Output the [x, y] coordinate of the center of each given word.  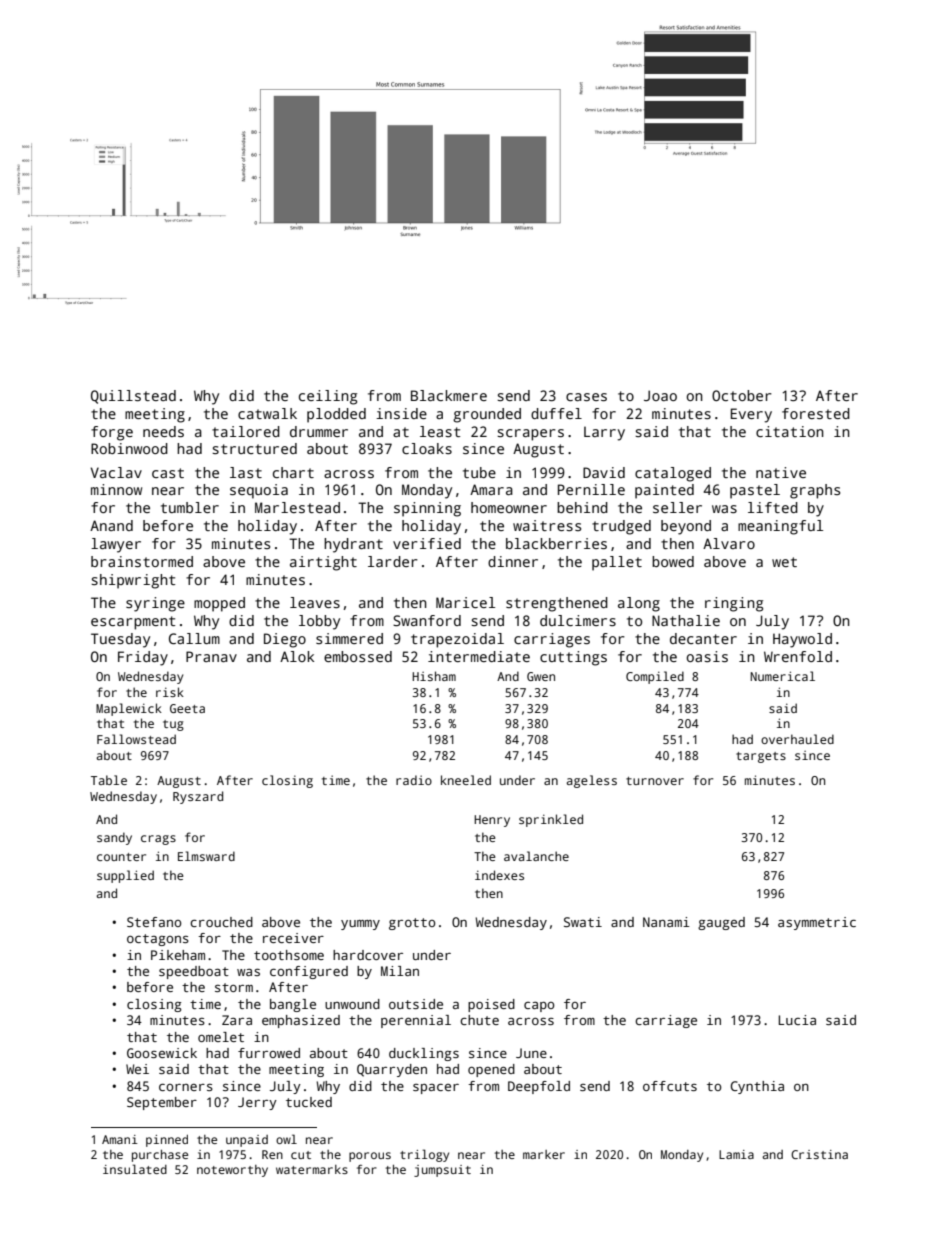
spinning [427, 509]
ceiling [328, 397]
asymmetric [817, 923]
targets [761, 757]
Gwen [541, 676]
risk [170, 692]
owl [286, 1139]
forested [816, 413]
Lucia [797, 1020]
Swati [583, 922]
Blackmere [449, 395]
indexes [499, 875]
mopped [219, 604]
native [781, 472]
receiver [293, 938]
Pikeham [178, 955]
